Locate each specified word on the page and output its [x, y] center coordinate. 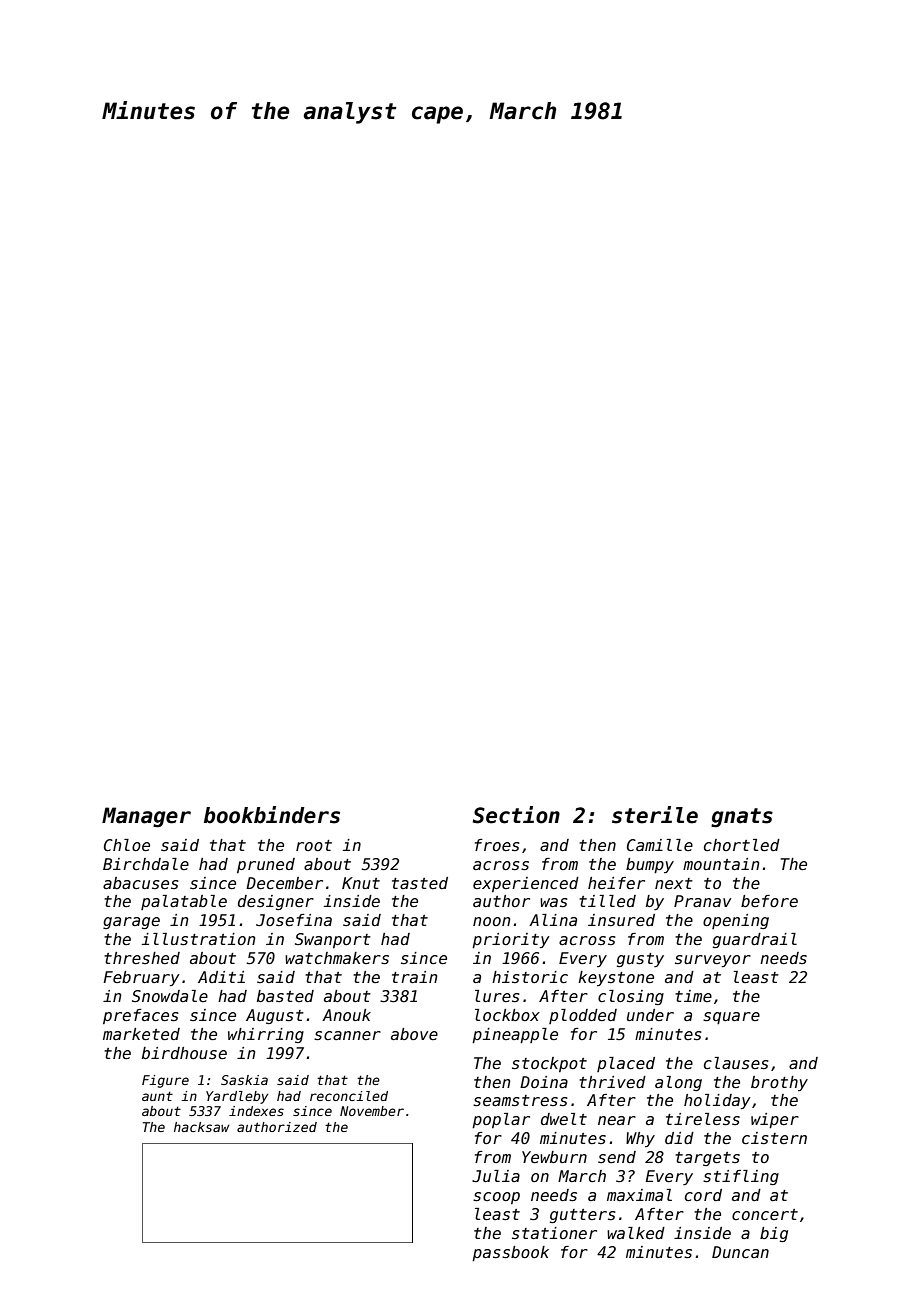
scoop [496, 1198]
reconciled [349, 1096]
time [693, 996]
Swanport [333, 940]
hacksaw [202, 1127]
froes [497, 845]
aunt [157, 1096]
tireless [703, 1119]
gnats [742, 817]
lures [497, 996]
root [314, 845]
